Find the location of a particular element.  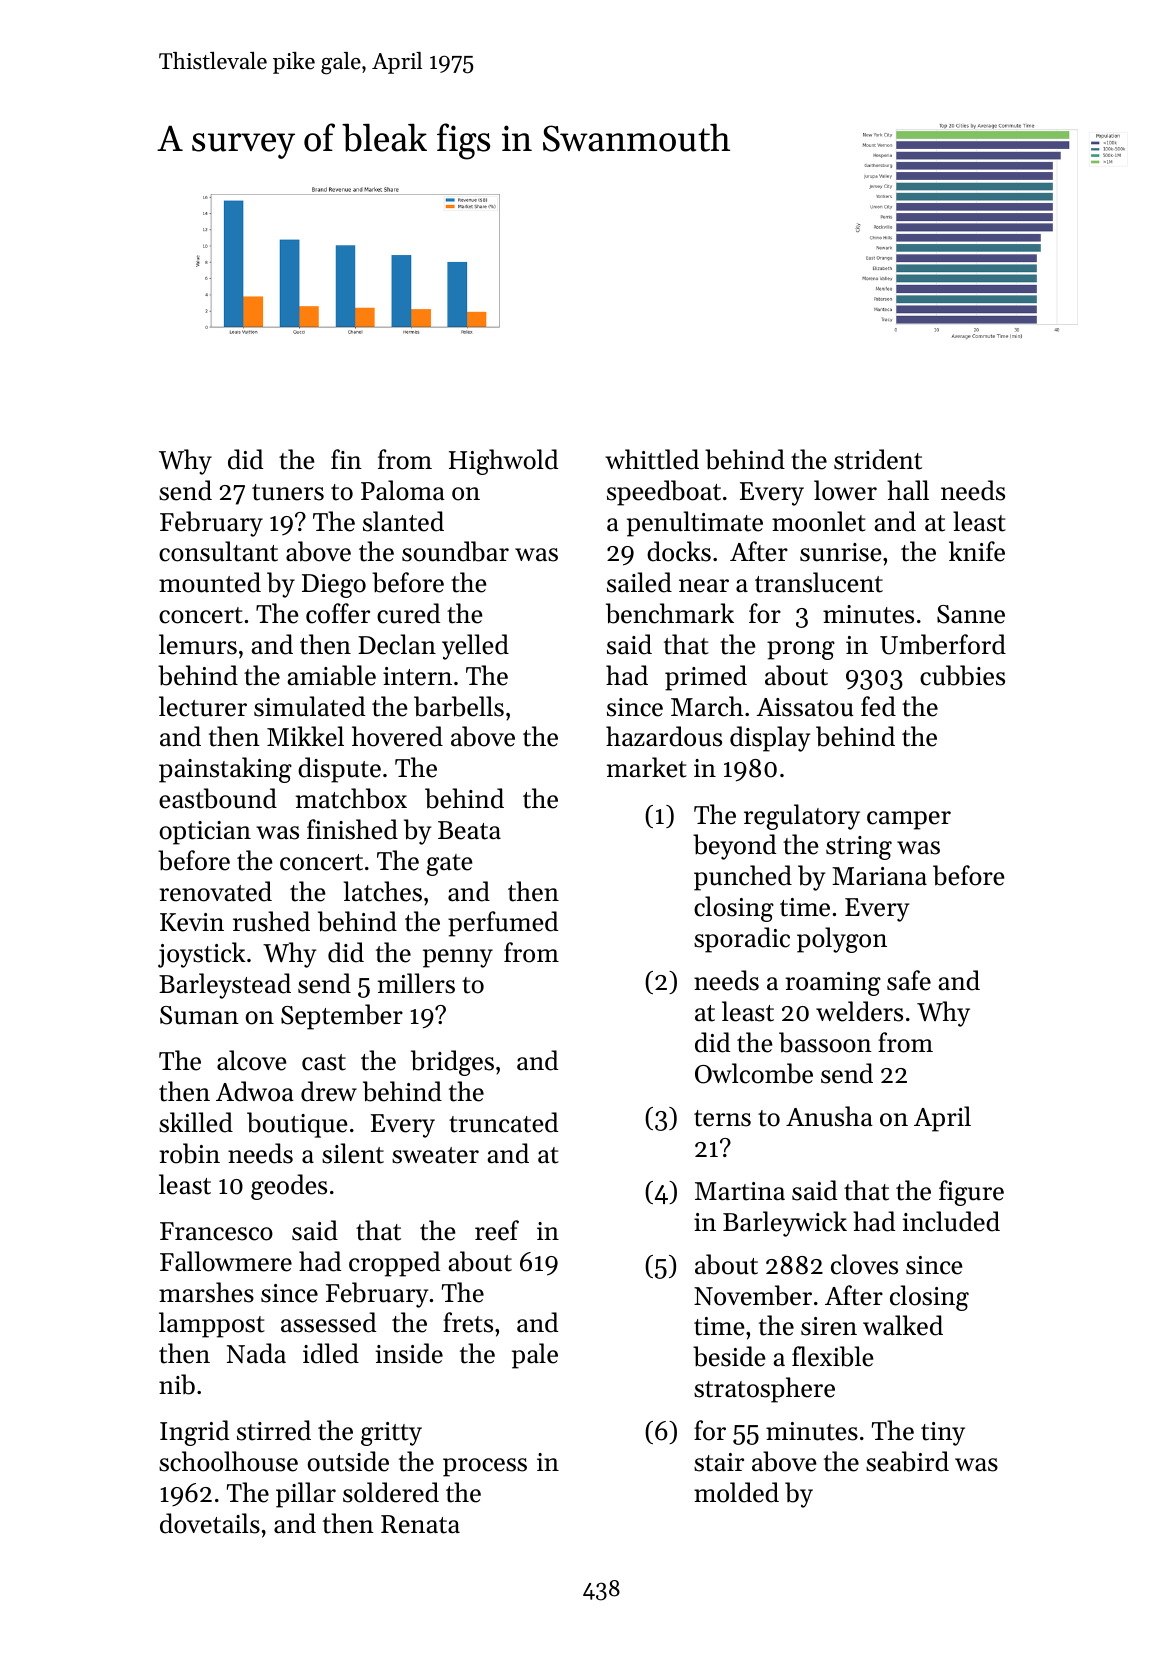

tuners is located at coordinates (288, 492).
